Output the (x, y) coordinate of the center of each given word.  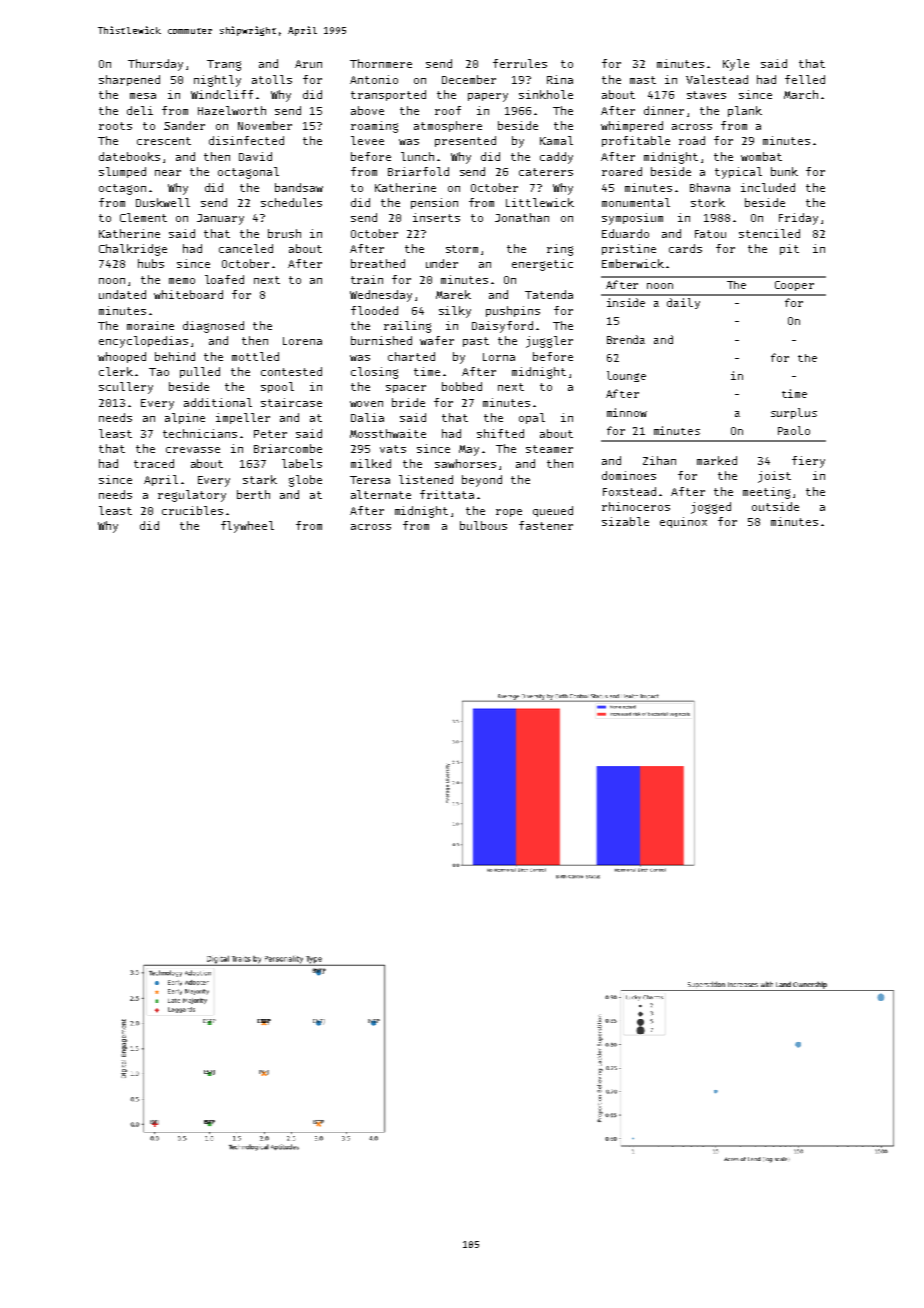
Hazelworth (232, 110)
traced (154, 463)
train (367, 279)
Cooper (794, 286)
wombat (761, 156)
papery (488, 97)
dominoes (629, 475)
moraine (150, 325)
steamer (549, 449)
